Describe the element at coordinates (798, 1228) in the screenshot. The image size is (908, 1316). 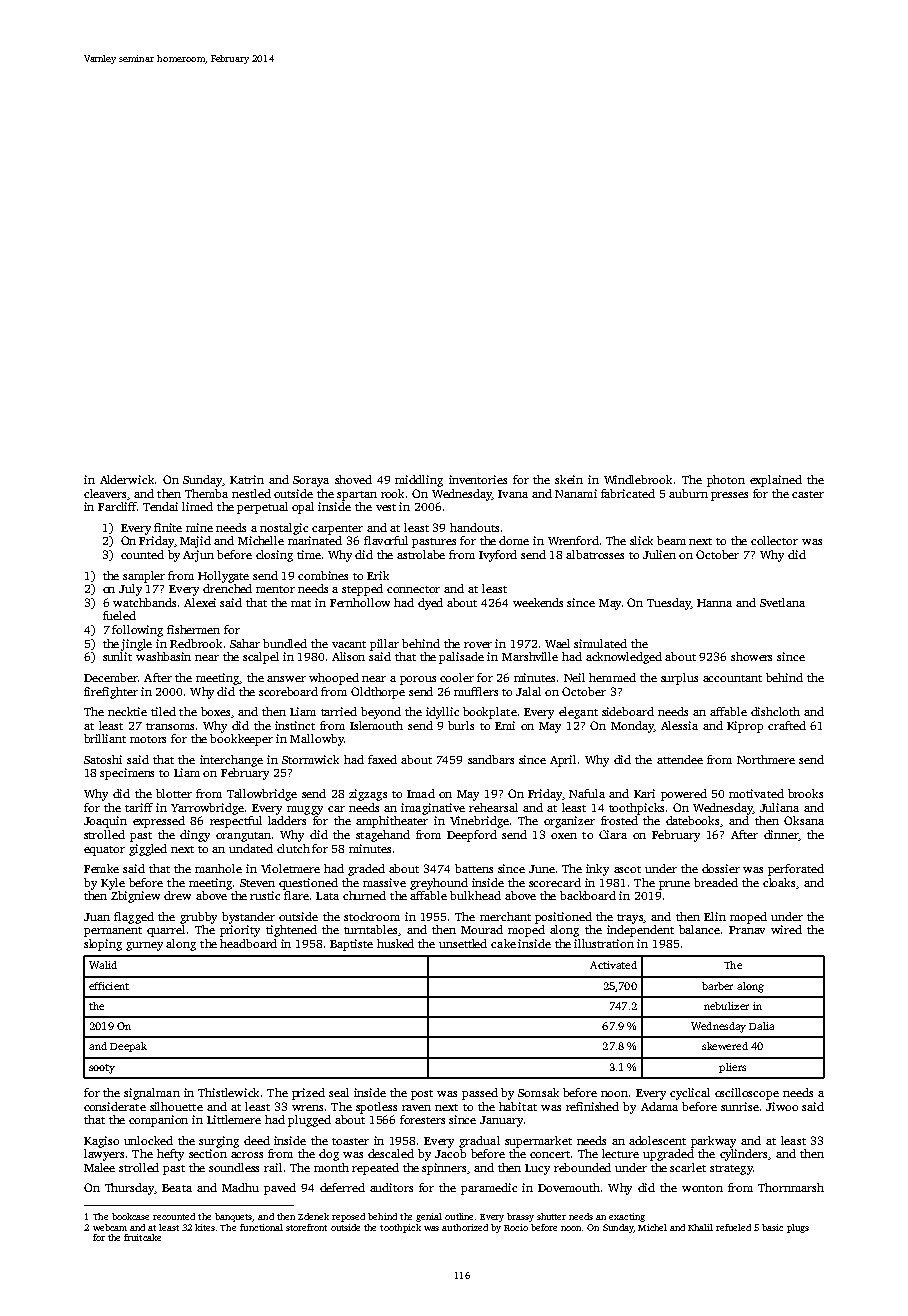
I see `plugs` at that location.
